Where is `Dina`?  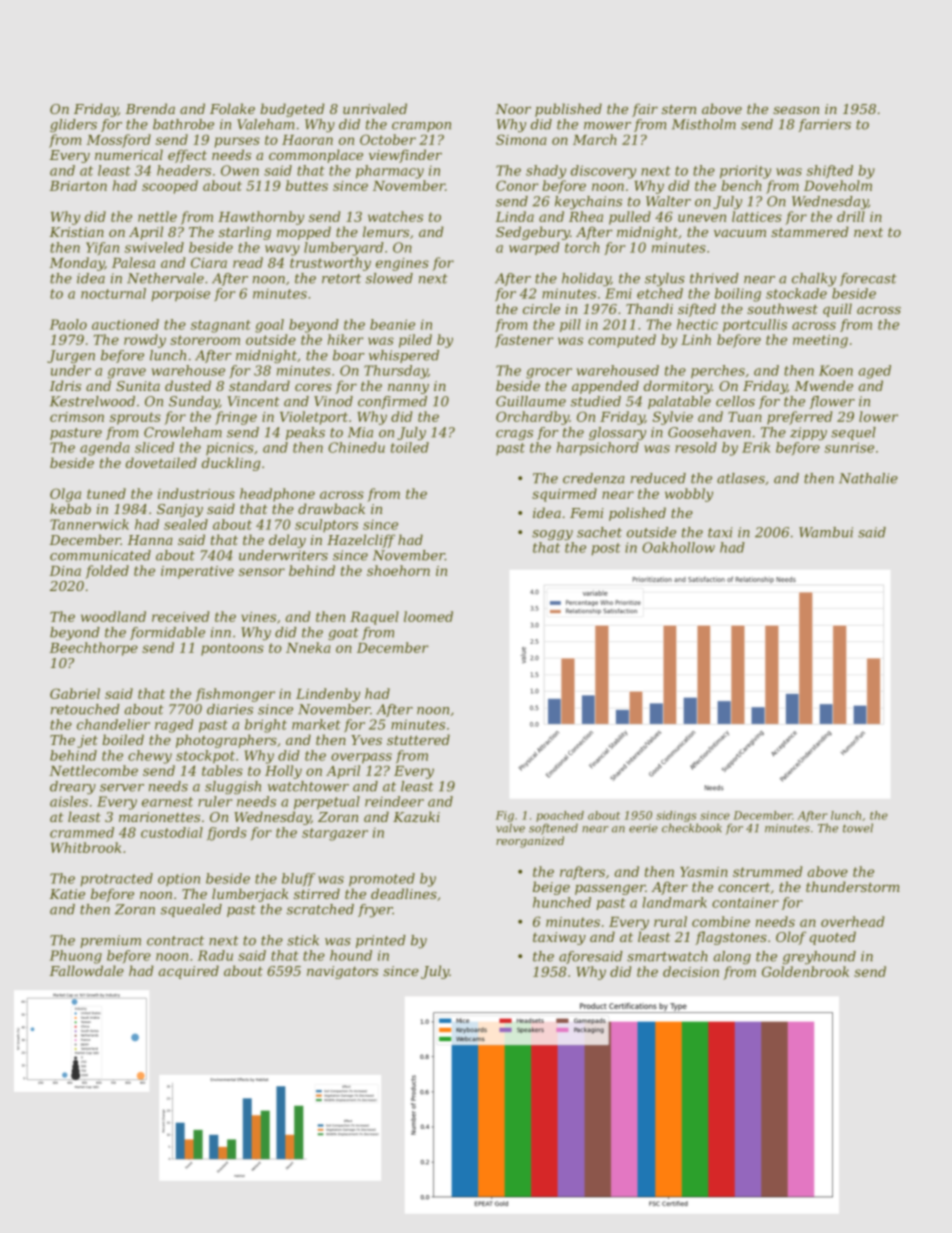
Dina is located at coordinates (65, 571).
